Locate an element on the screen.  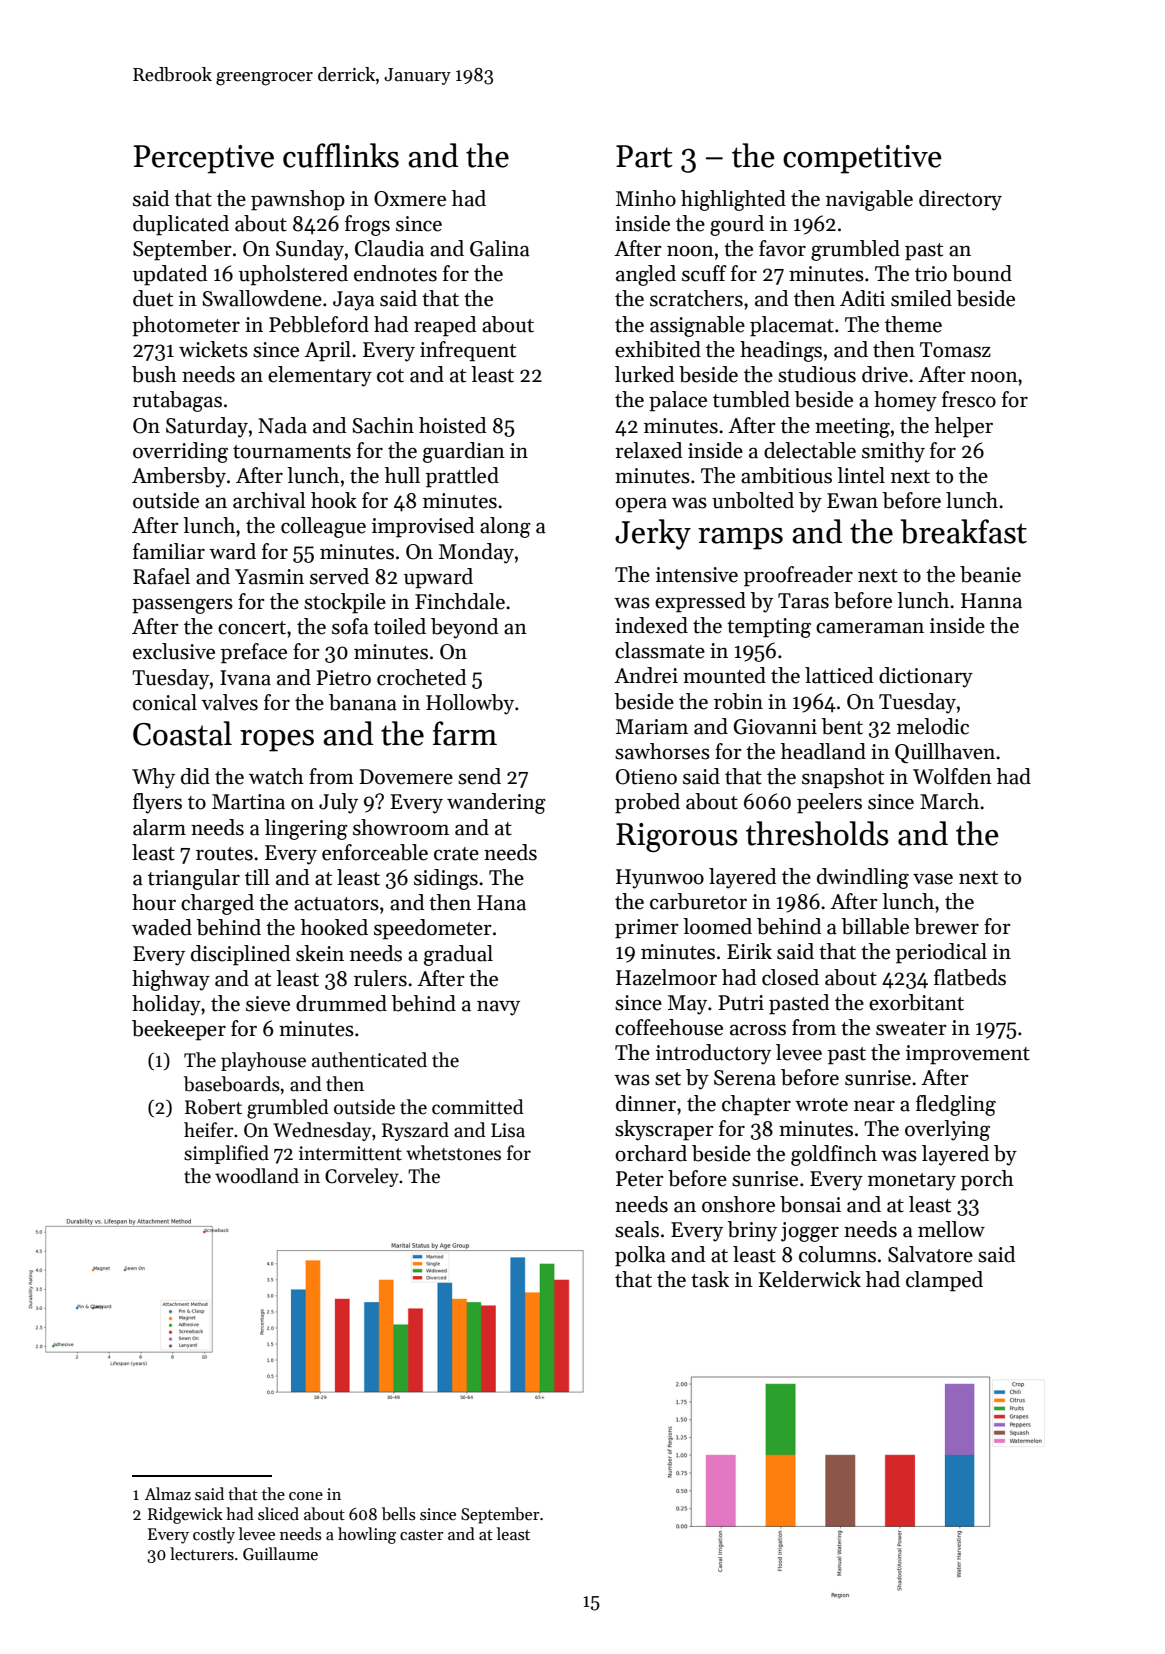
sawhorses is located at coordinates (662, 751).
